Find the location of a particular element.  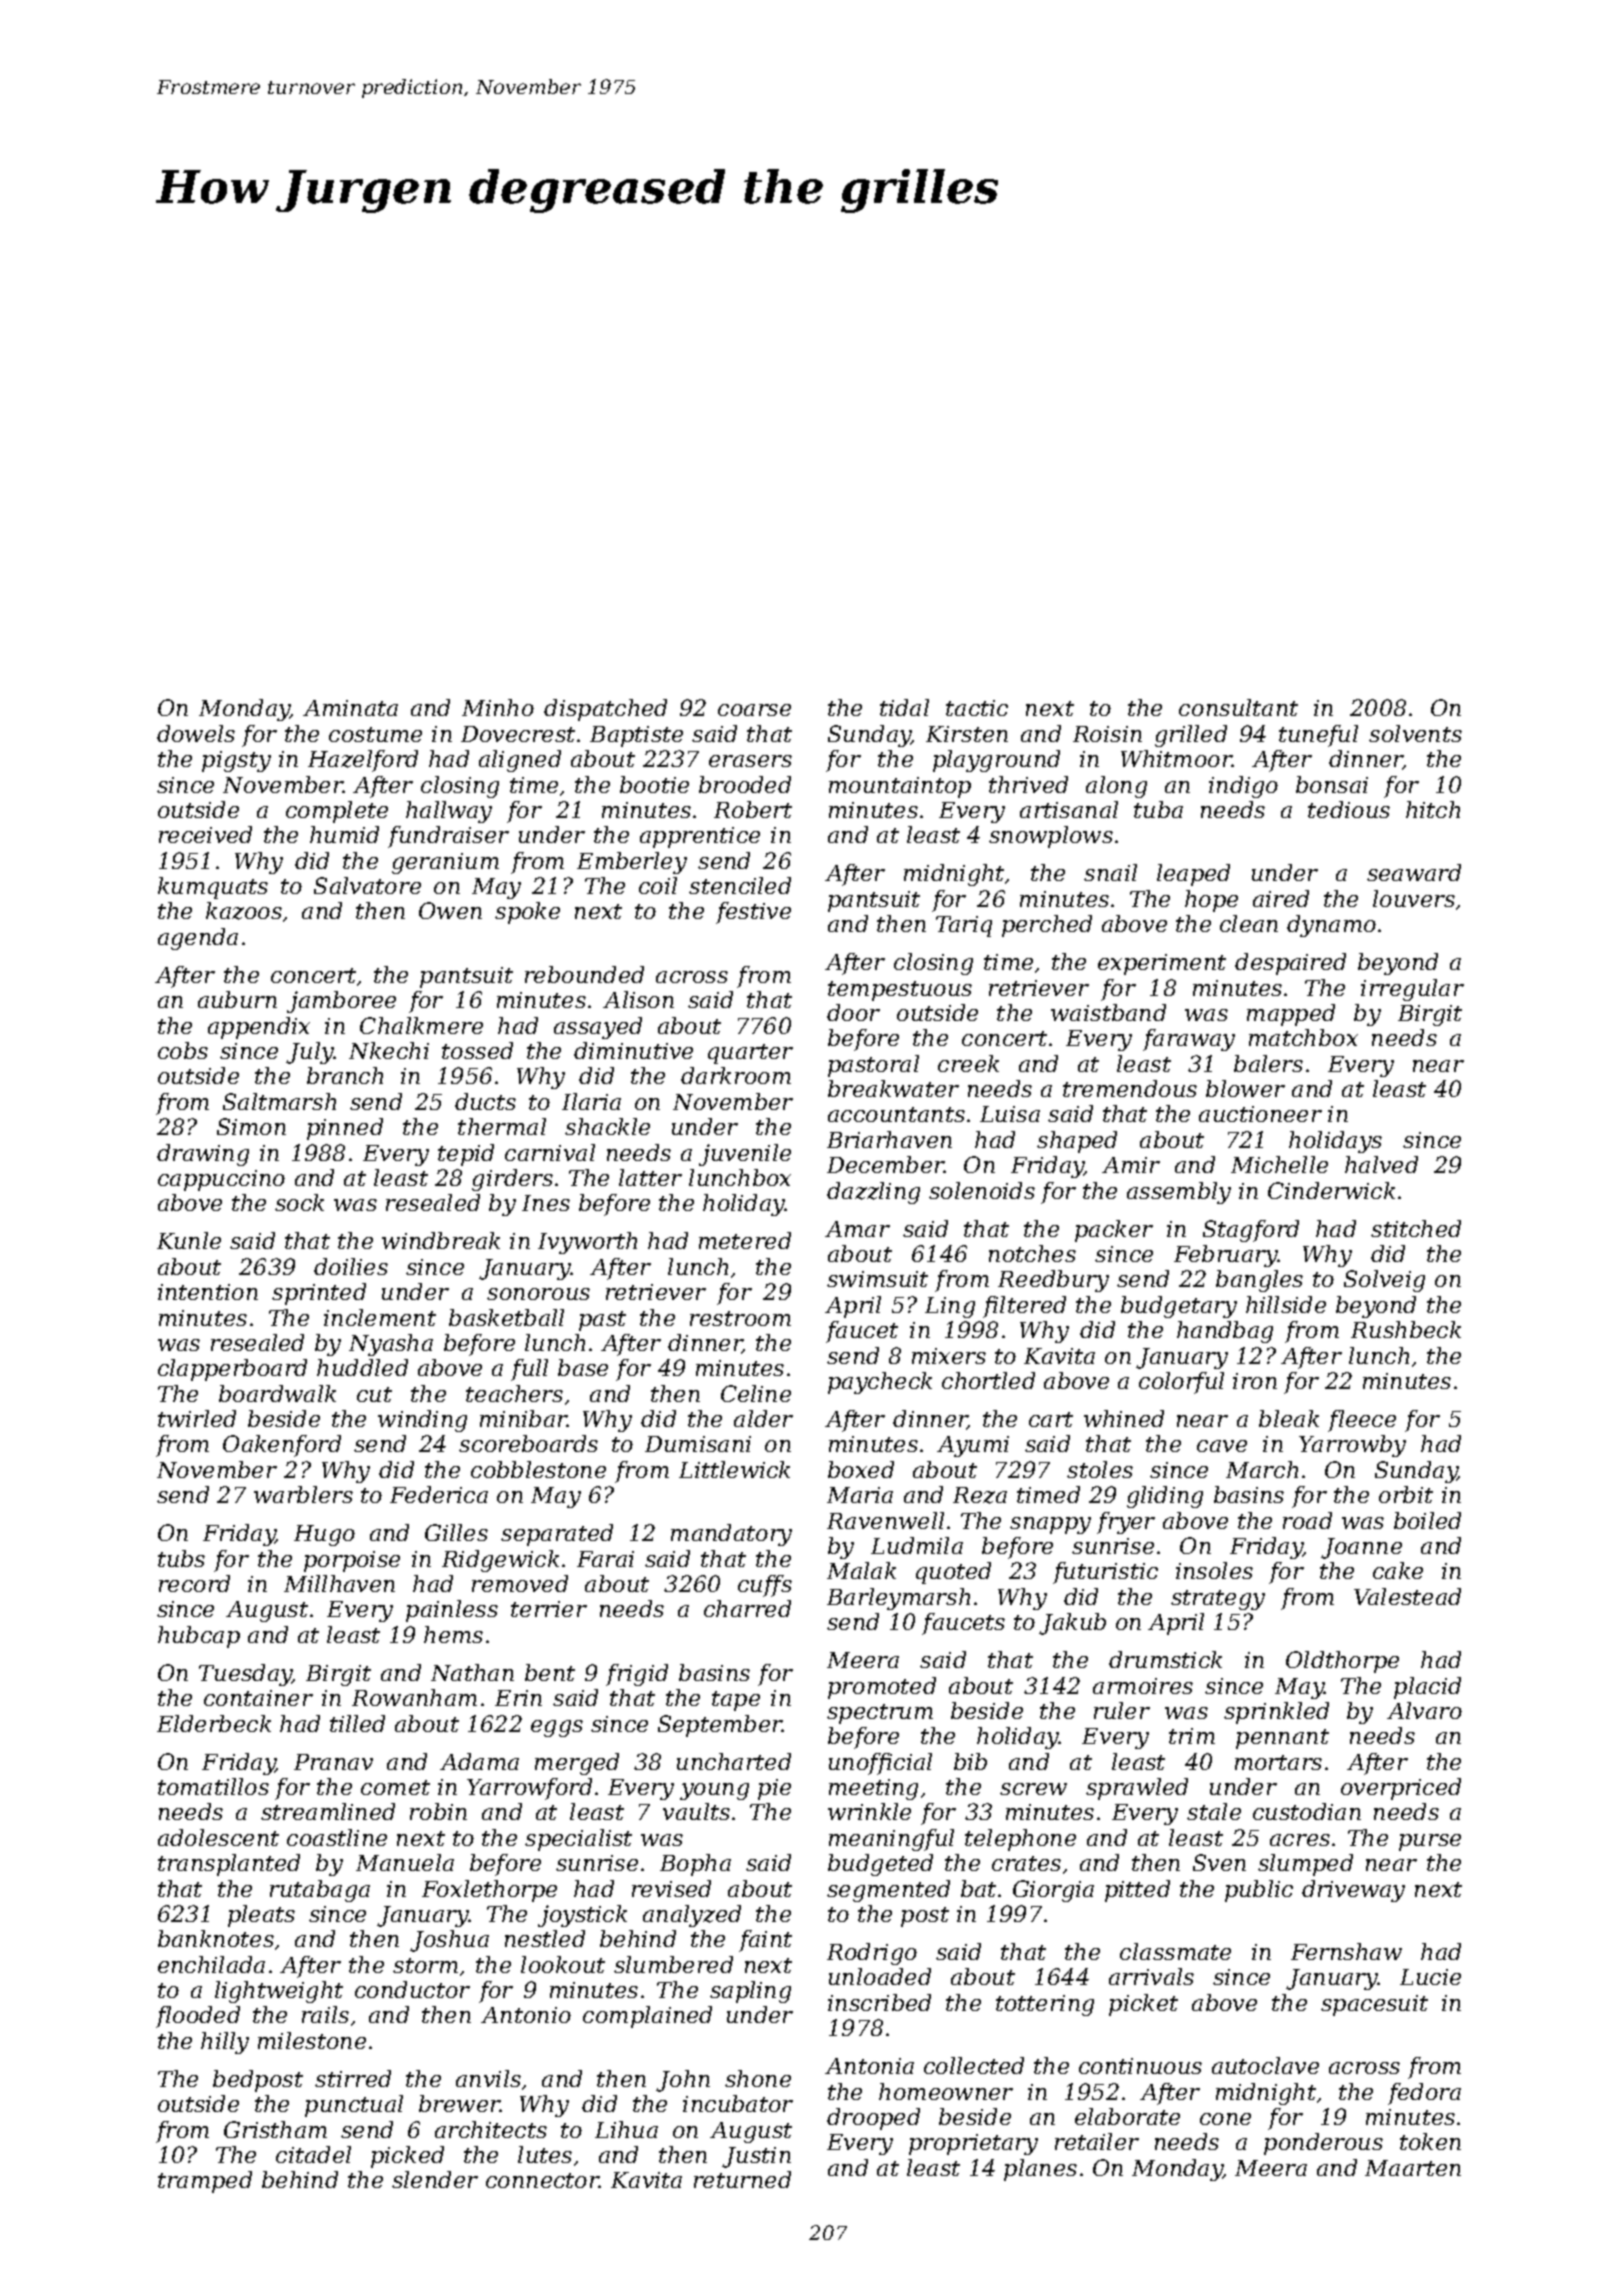

Kunle is located at coordinates (189, 1240).
